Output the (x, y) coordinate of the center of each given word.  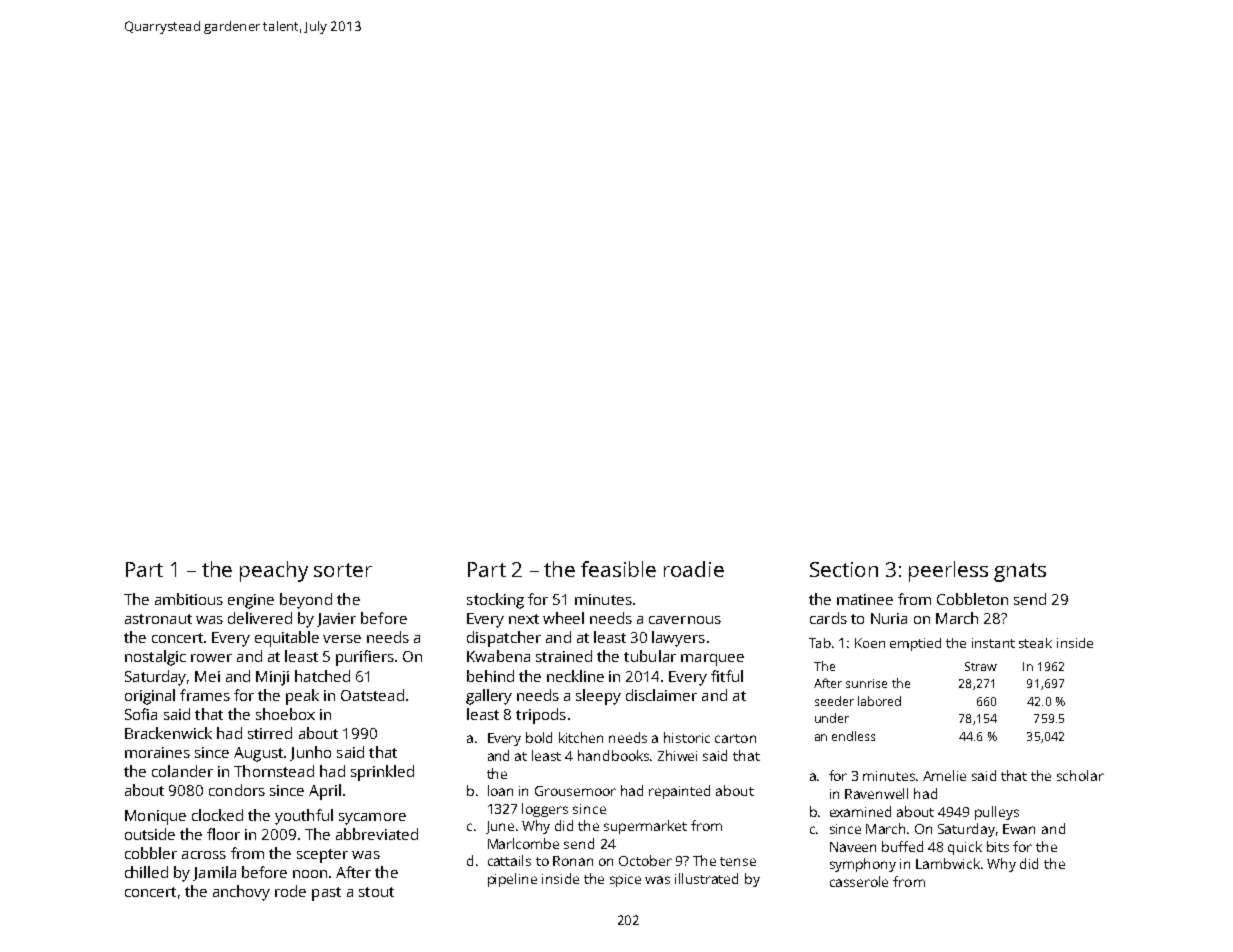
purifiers (365, 658)
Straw (981, 666)
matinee (865, 599)
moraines (157, 752)
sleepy (598, 697)
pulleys (997, 813)
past (326, 894)
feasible (618, 569)
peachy (274, 571)
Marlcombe (523, 843)
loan (500, 790)
